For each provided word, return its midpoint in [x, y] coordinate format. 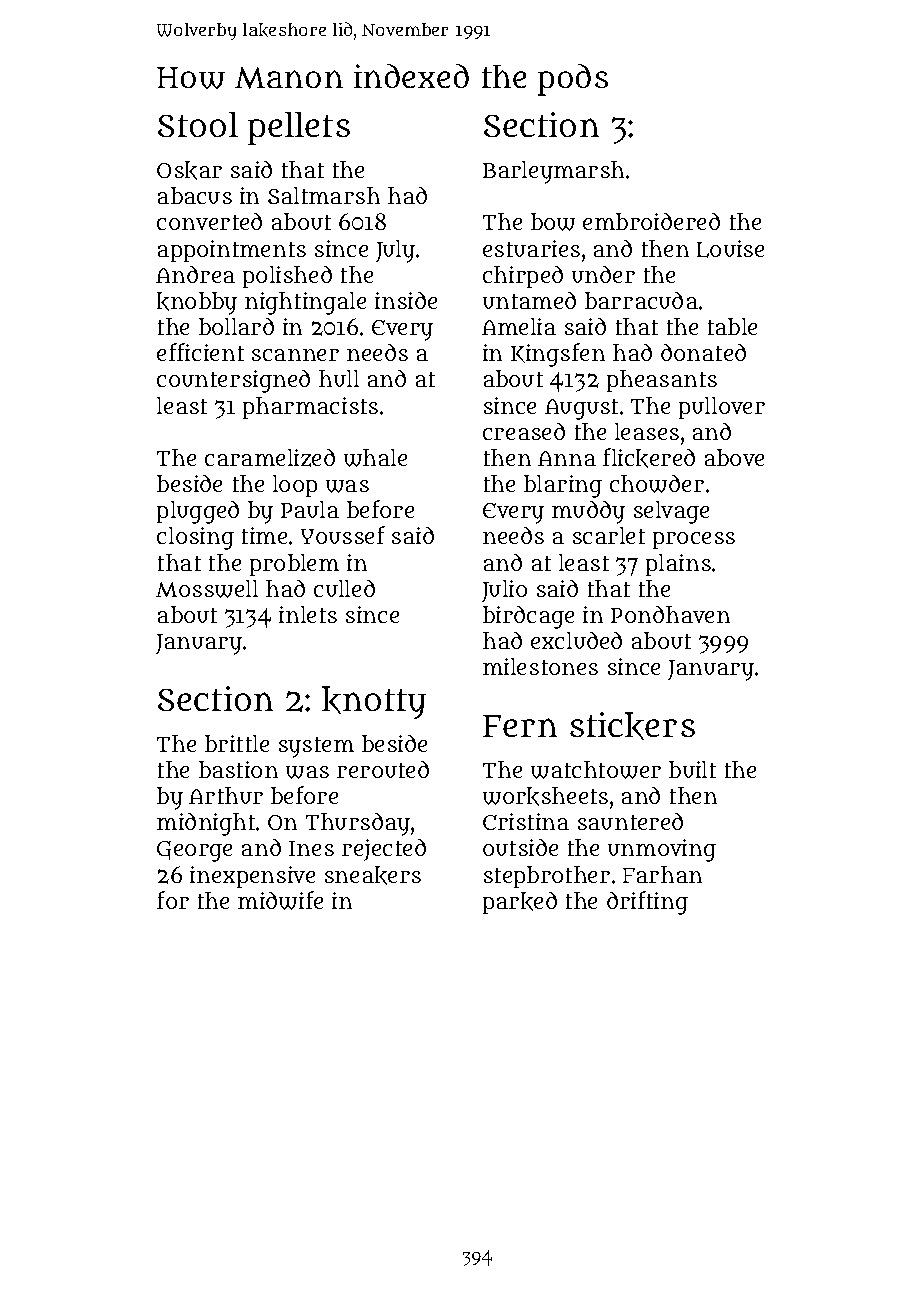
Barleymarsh [553, 172]
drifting [647, 903]
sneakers [373, 875]
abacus [195, 195]
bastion [238, 769]
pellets [299, 128]
